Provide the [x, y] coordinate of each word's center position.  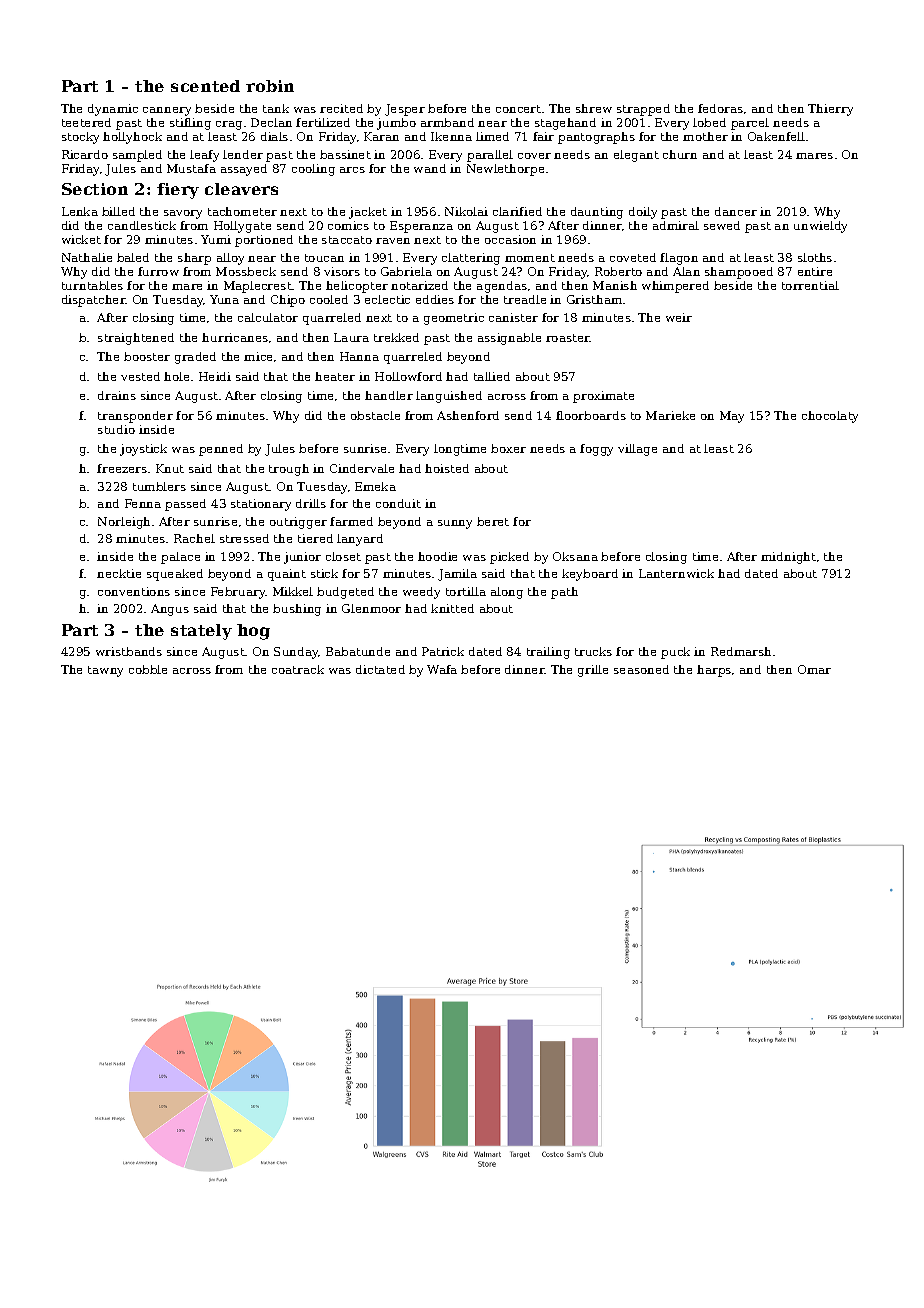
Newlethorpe [505, 170]
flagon [679, 259]
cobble [148, 669]
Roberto [618, 271]
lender [243, 154]
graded [195, 358]
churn [680, 154]
